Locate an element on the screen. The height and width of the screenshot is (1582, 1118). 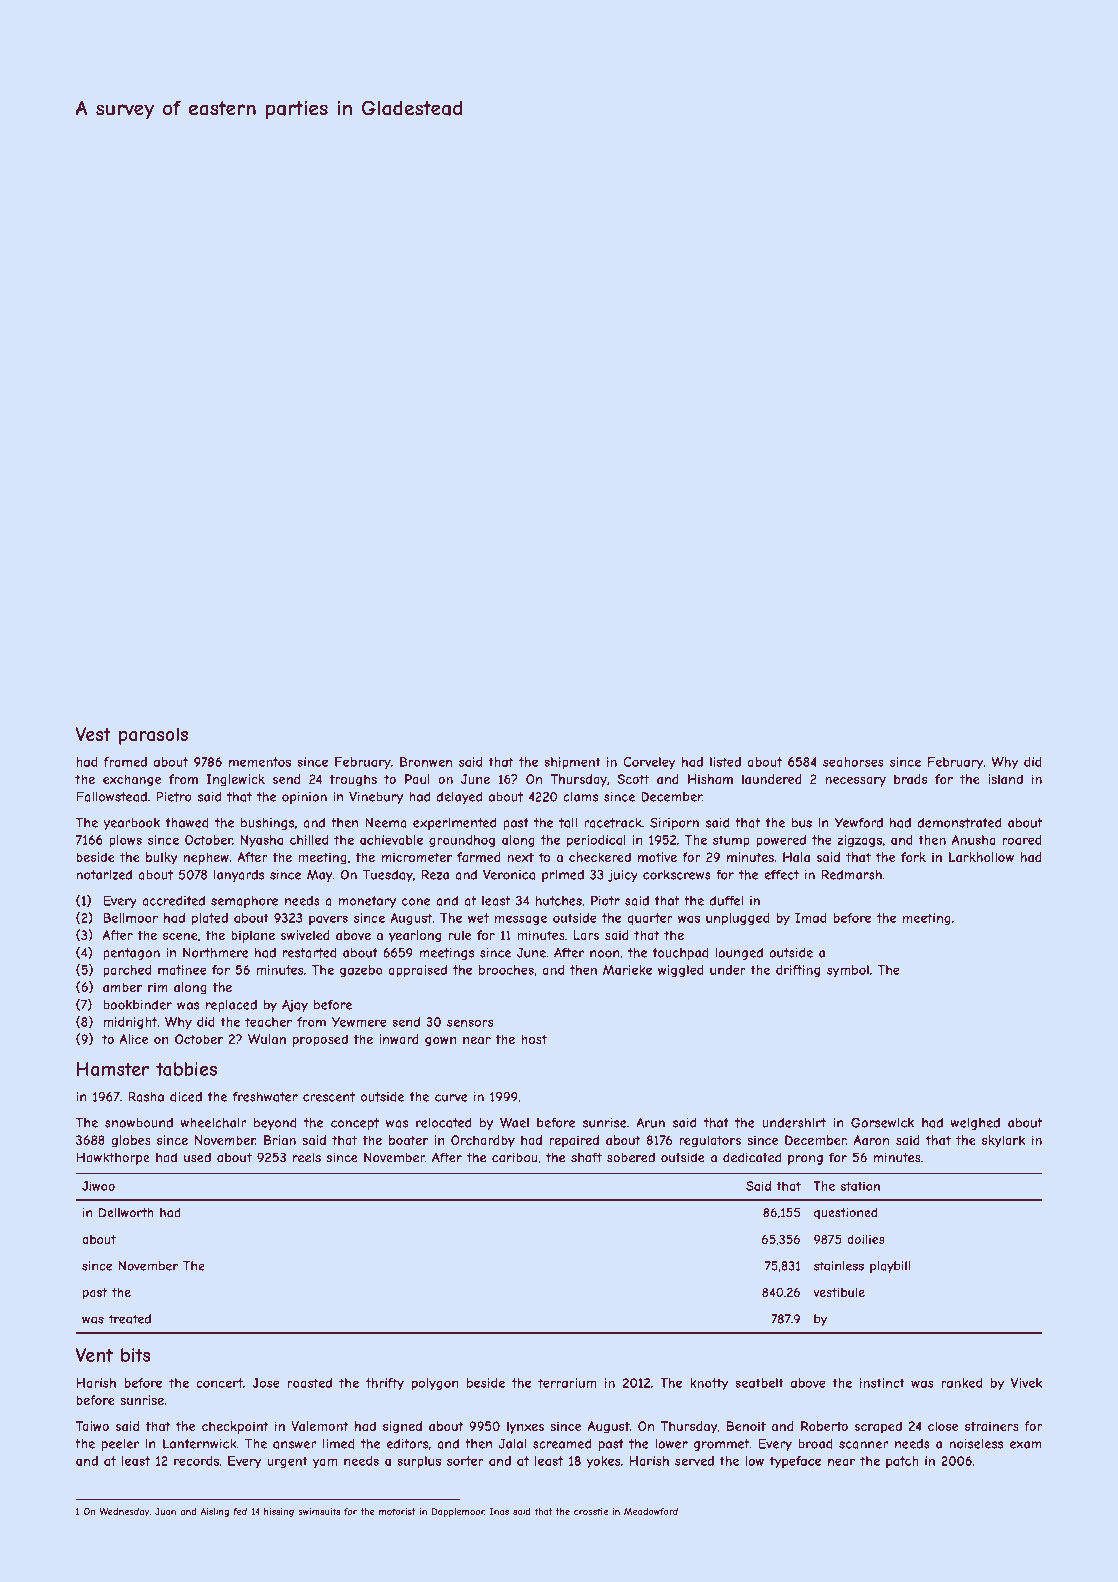
Gorsewick is located at coordinates (882, 1122).
